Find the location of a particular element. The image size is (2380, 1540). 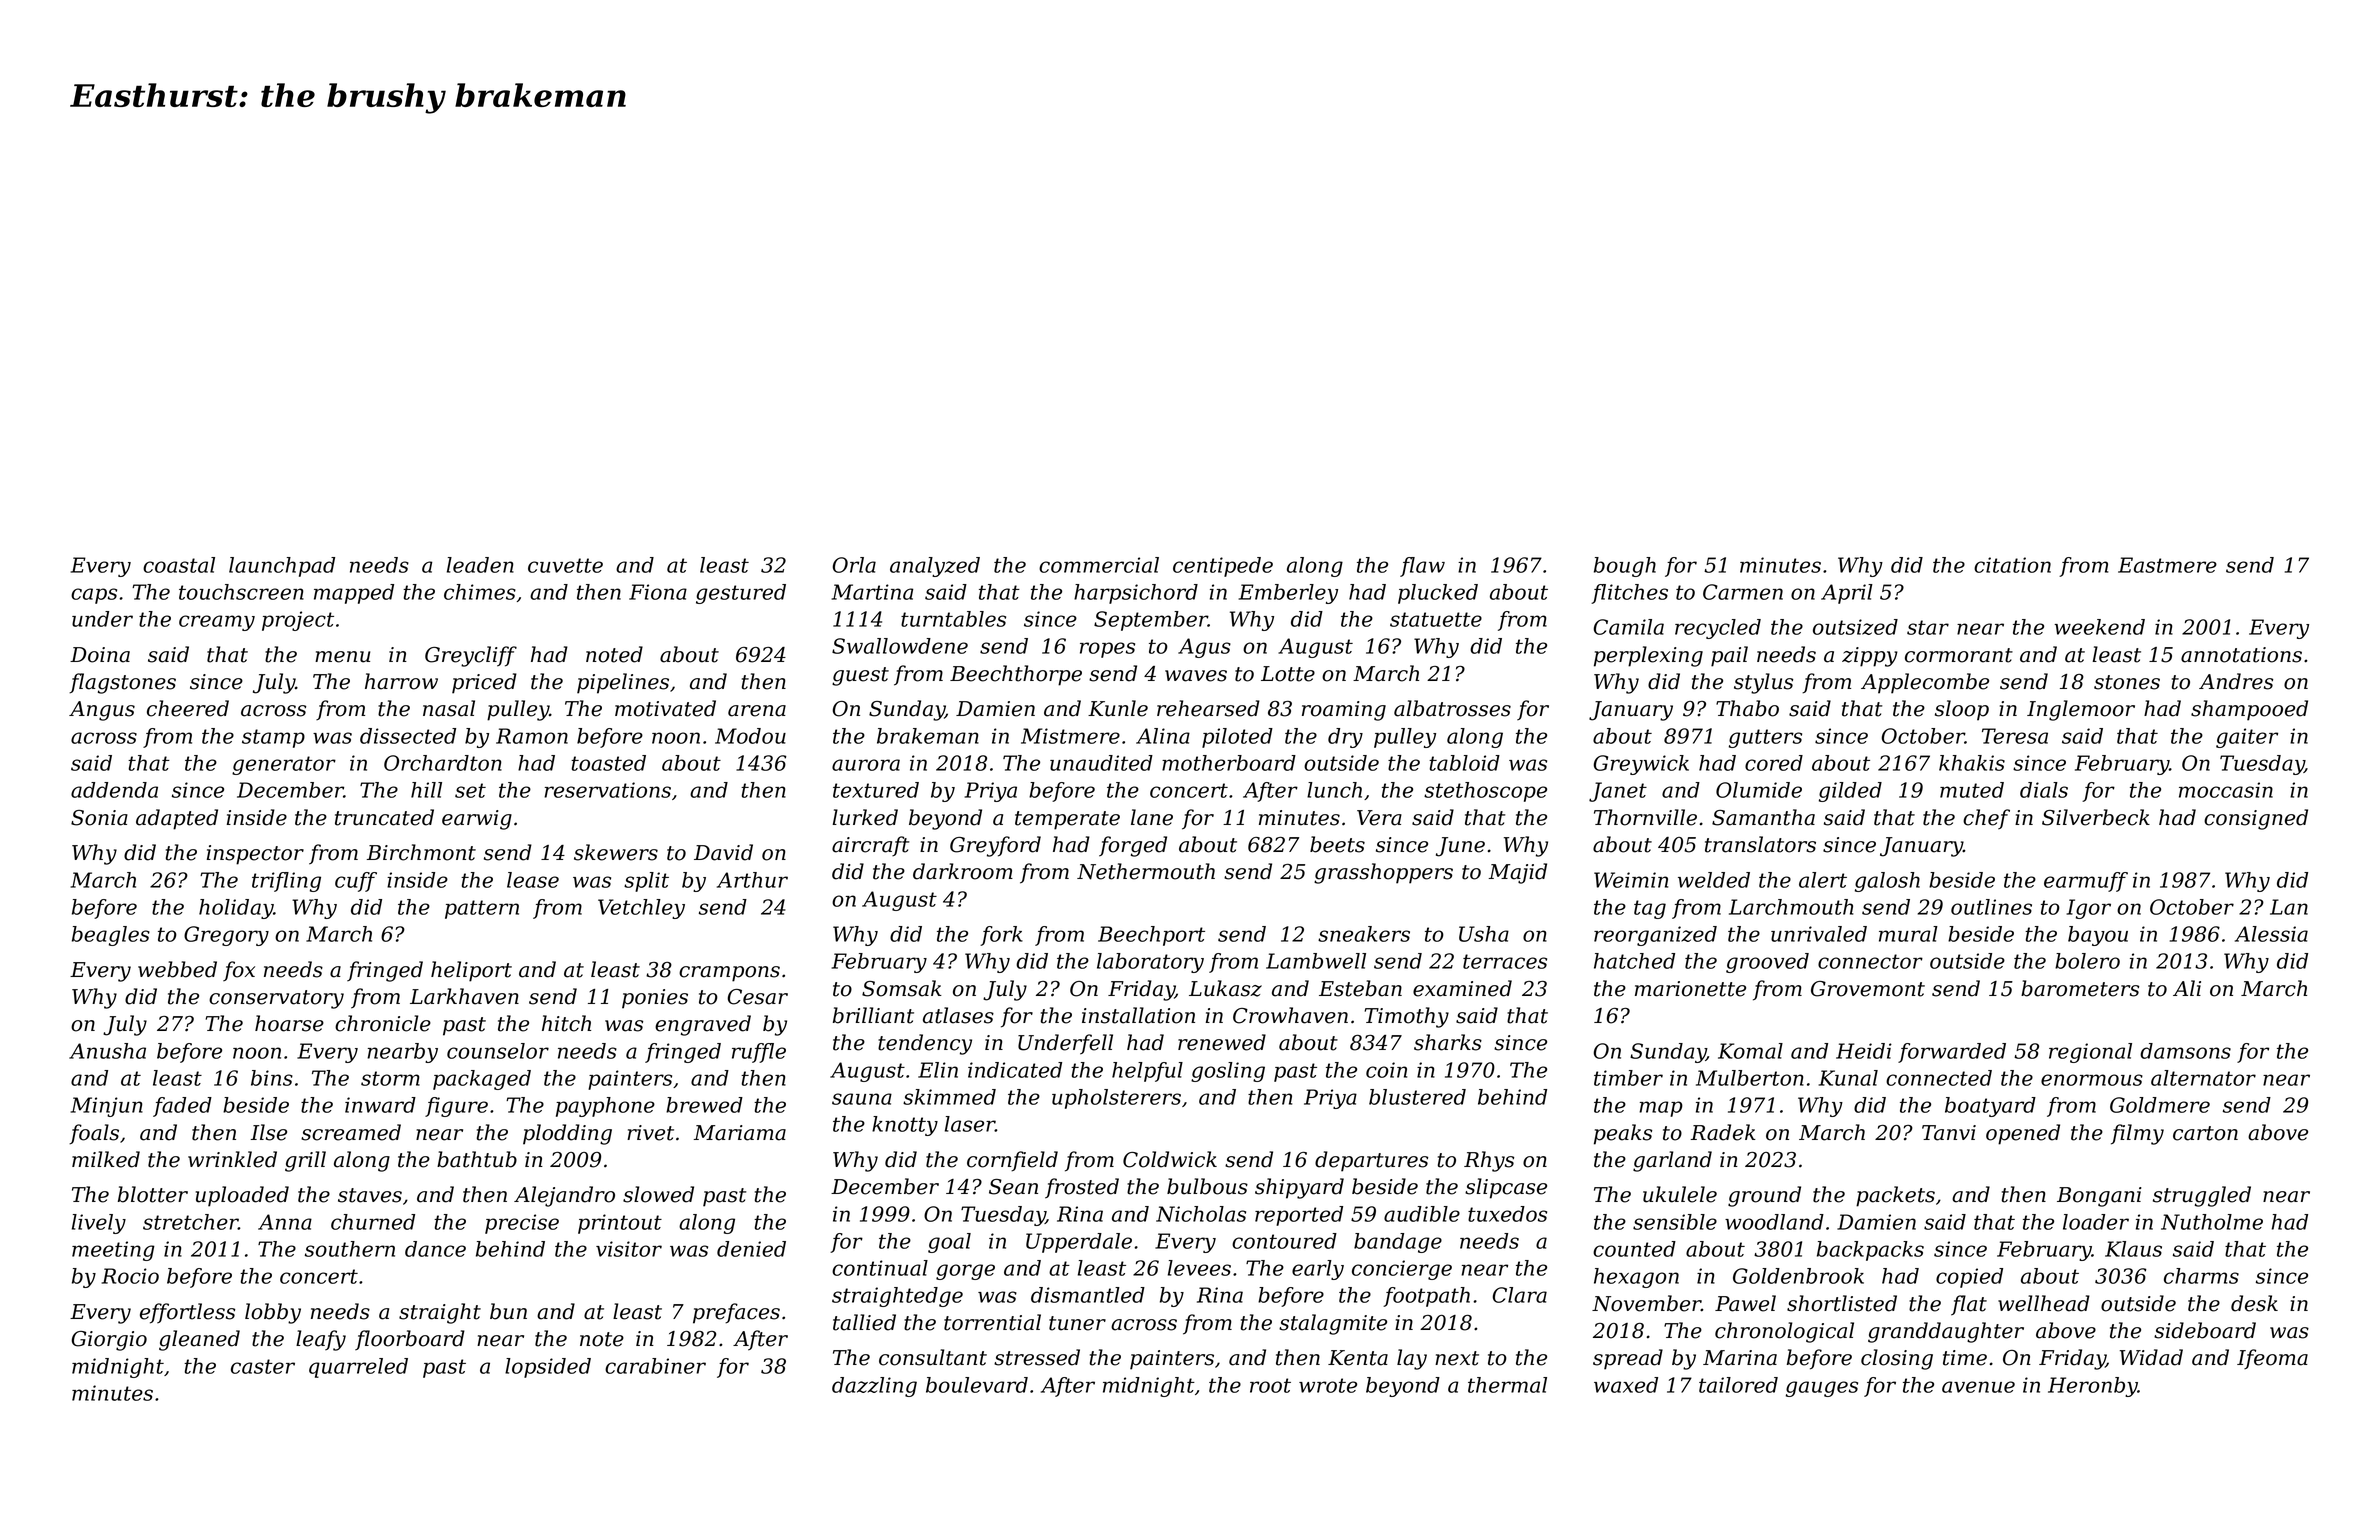

albatrosses is located at coordinates (1452, 708).
